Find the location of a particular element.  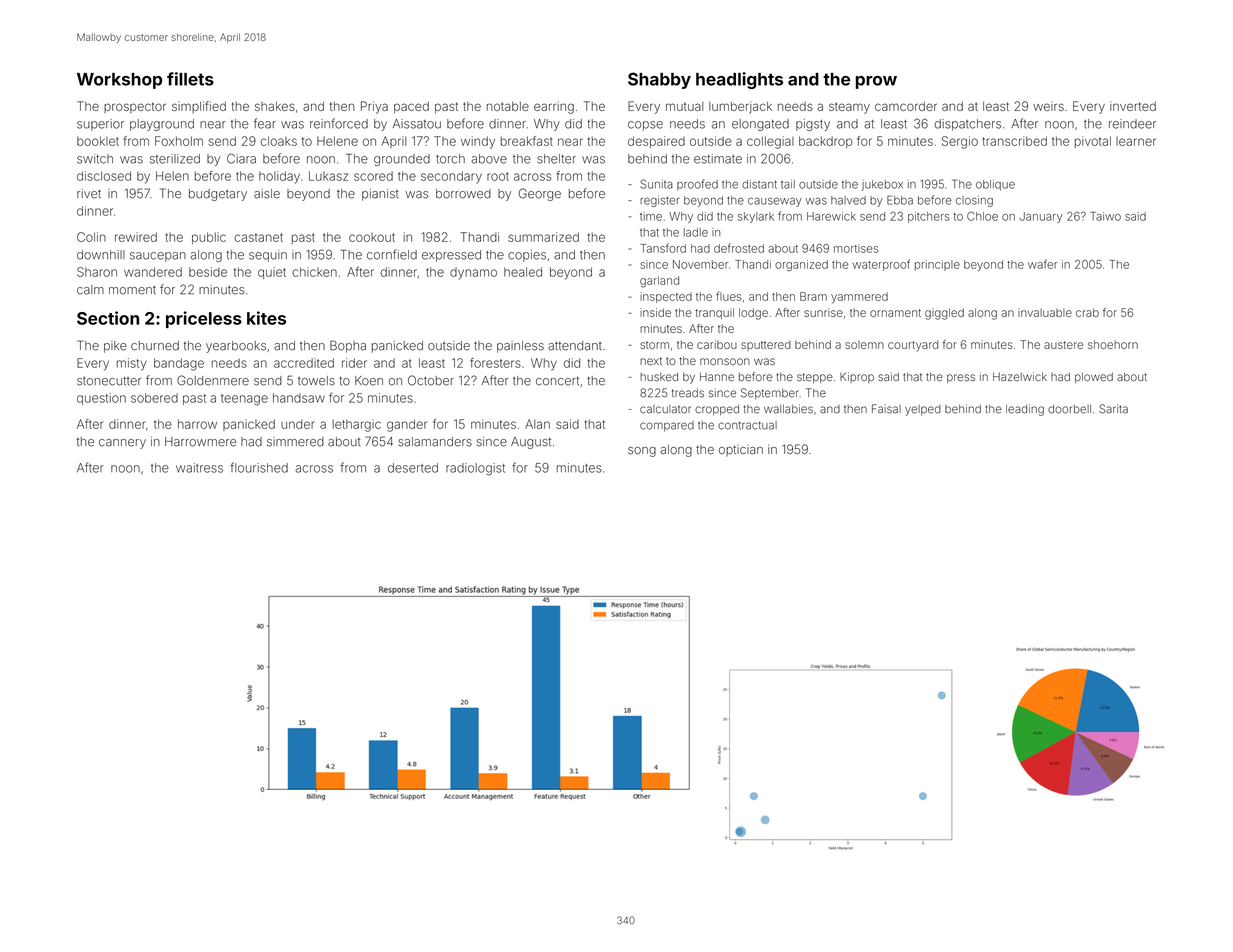

beside is located at coordinates (208, 272).
